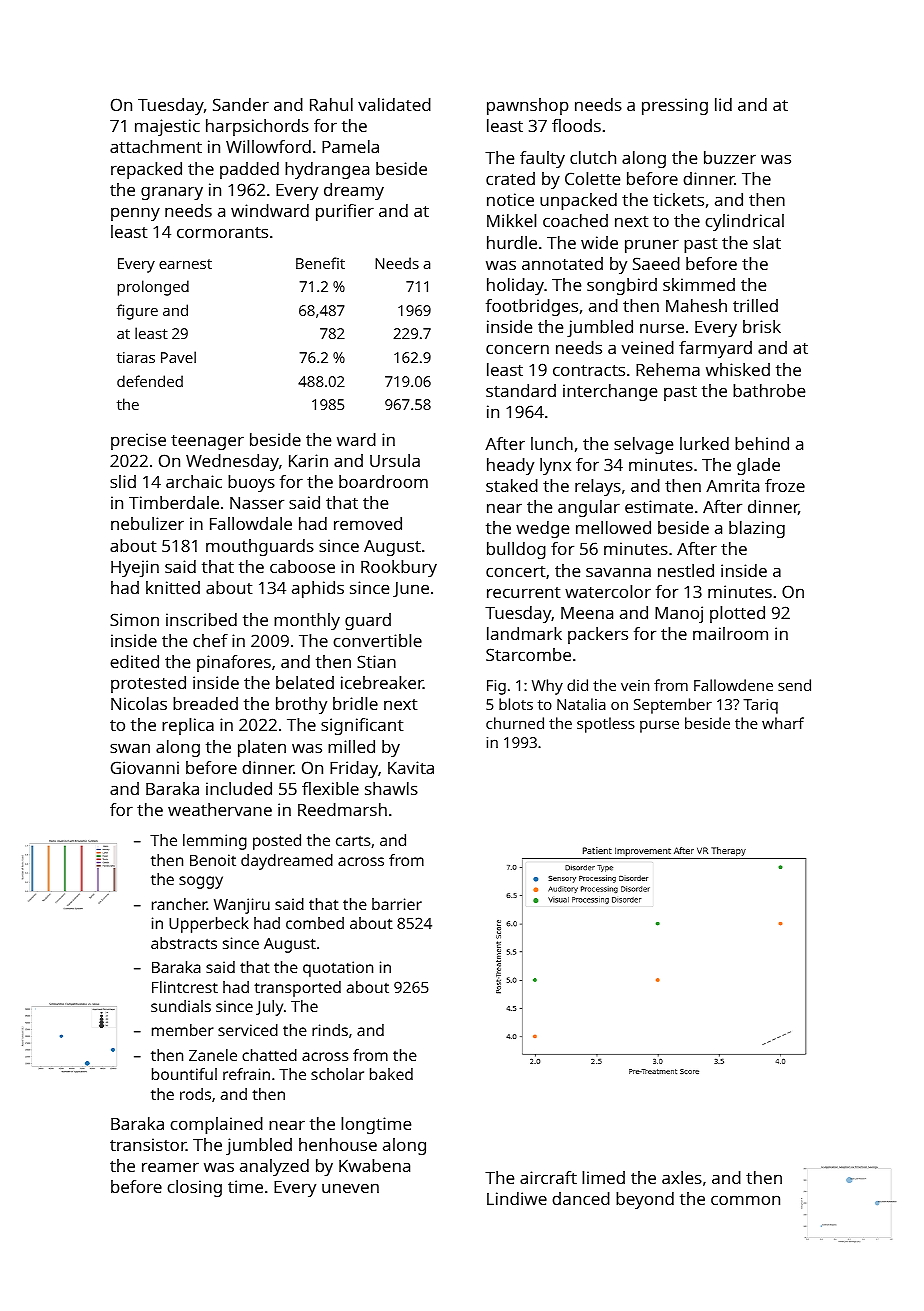 Image resolution: width=924 pixels, height=1311 pixels. Describe the element at coordinates (618, 572) in the page. I see `savanna` at that location.
